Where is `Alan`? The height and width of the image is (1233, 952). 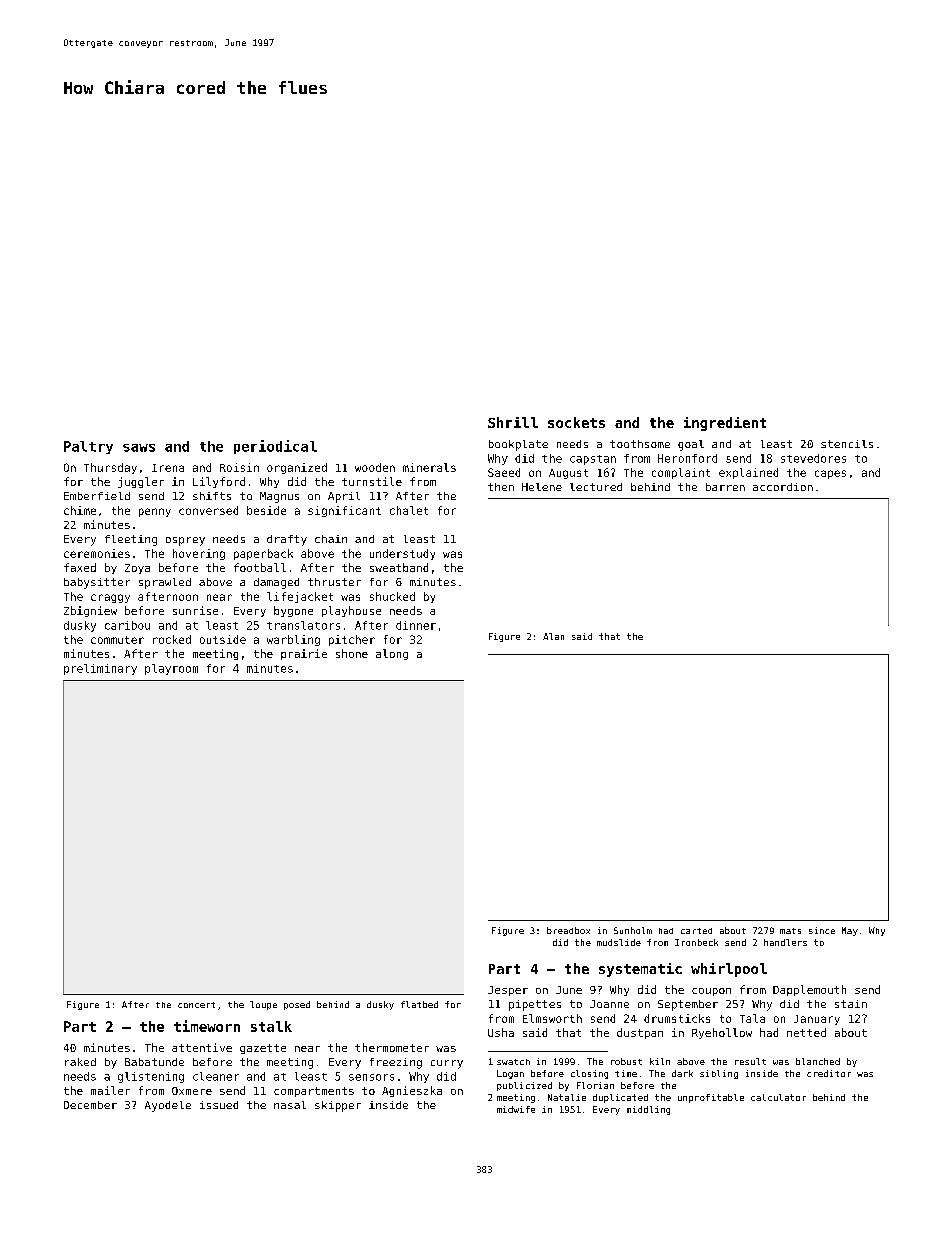 Alan is located at coordinates (553, 636).
